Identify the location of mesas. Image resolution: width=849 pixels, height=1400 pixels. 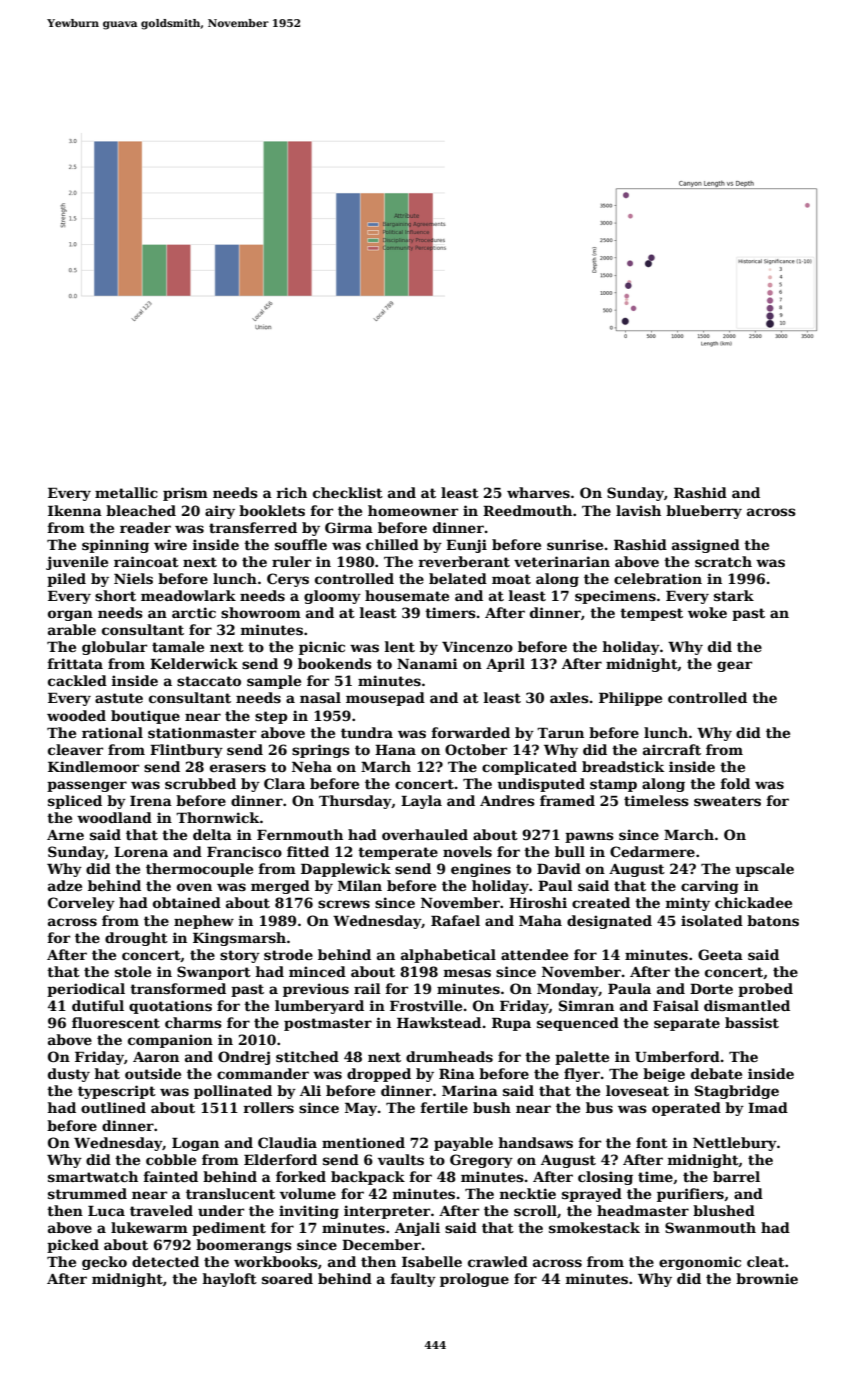
(467, 973).
